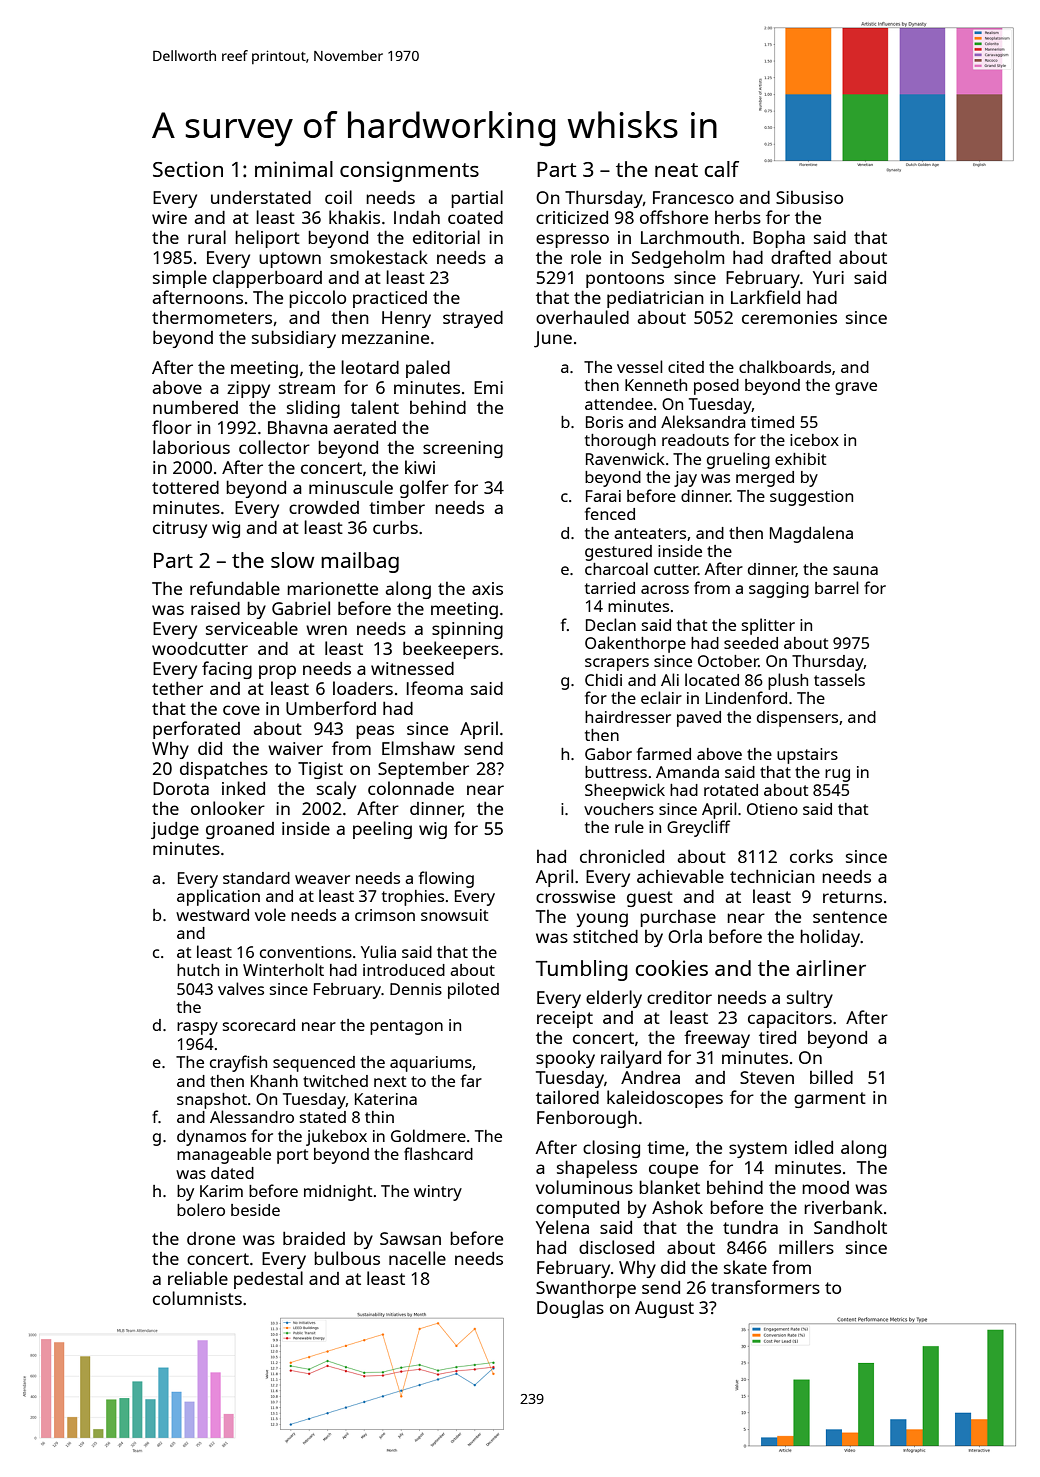 The height and width of the document is (1477, 1040). Describe the element at coordinates (197, 1298) in the document. I see `columnists` at that location.
